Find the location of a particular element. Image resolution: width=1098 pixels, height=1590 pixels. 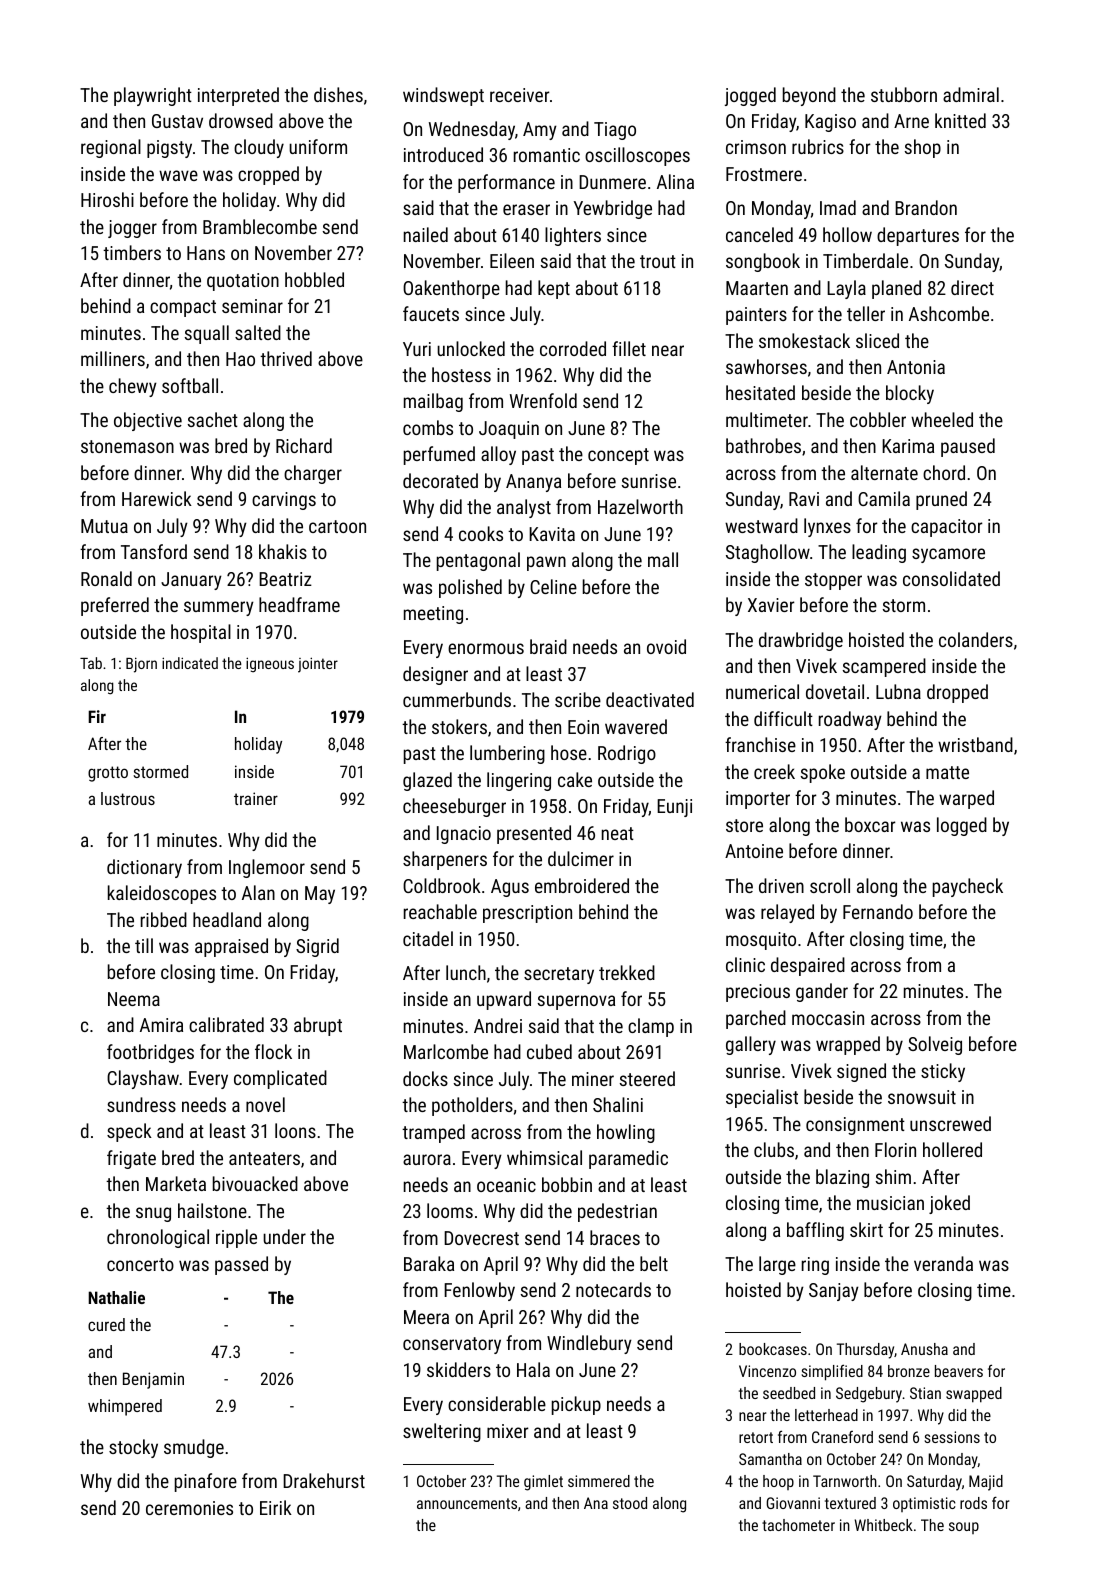

tramped is located at coordinates (433, 1133).
